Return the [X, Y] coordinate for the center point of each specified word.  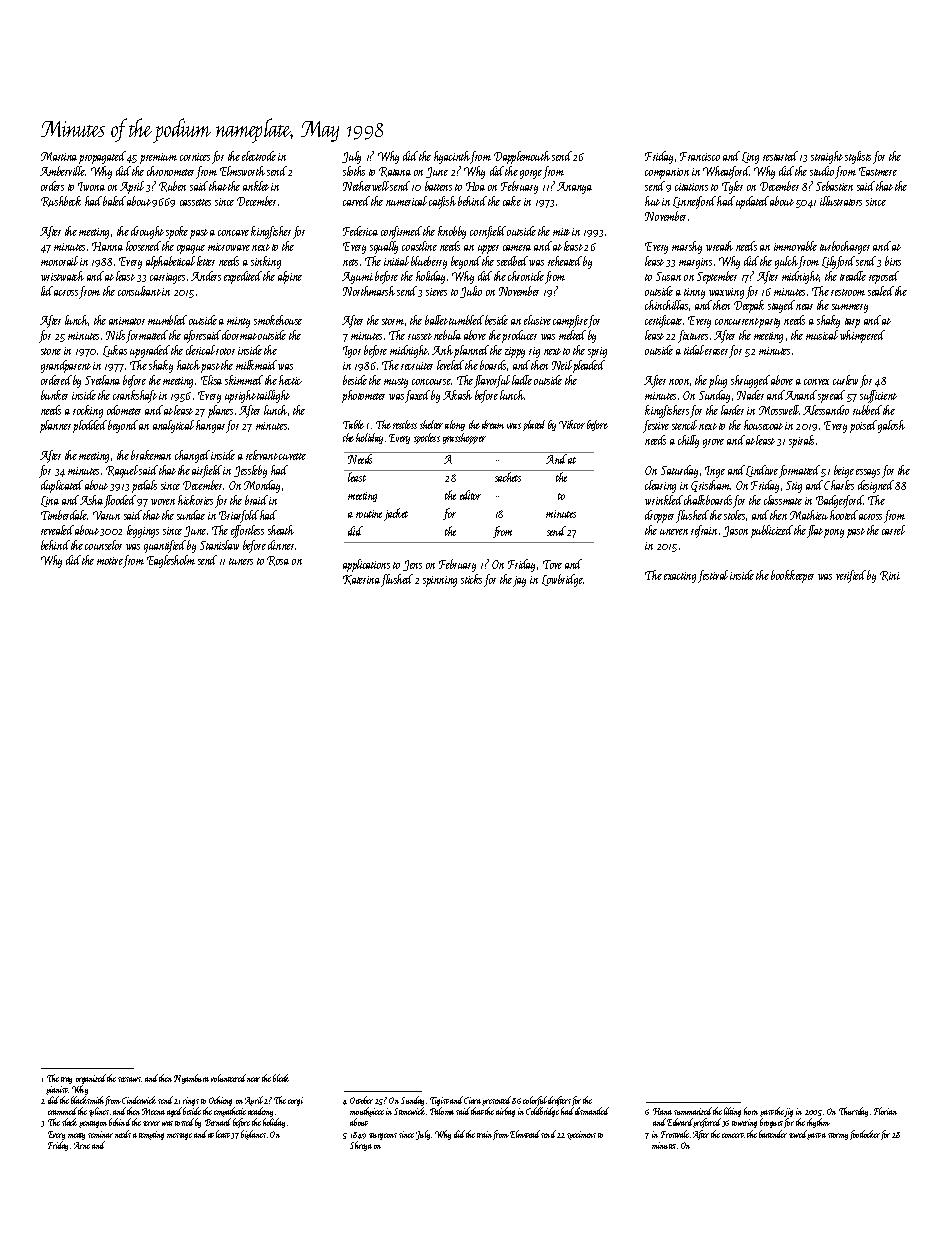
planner [55, 426]
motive [110, 561]
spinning [440, 581]
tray [66, 1080]
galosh [891, 426]
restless [405, 424]
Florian [885, 1111]
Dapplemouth [522, 157]
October [361, 1100]
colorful [535, 1101]
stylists [858, 157]
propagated [102, 157]
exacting [680, 577]
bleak [281, 1078]
